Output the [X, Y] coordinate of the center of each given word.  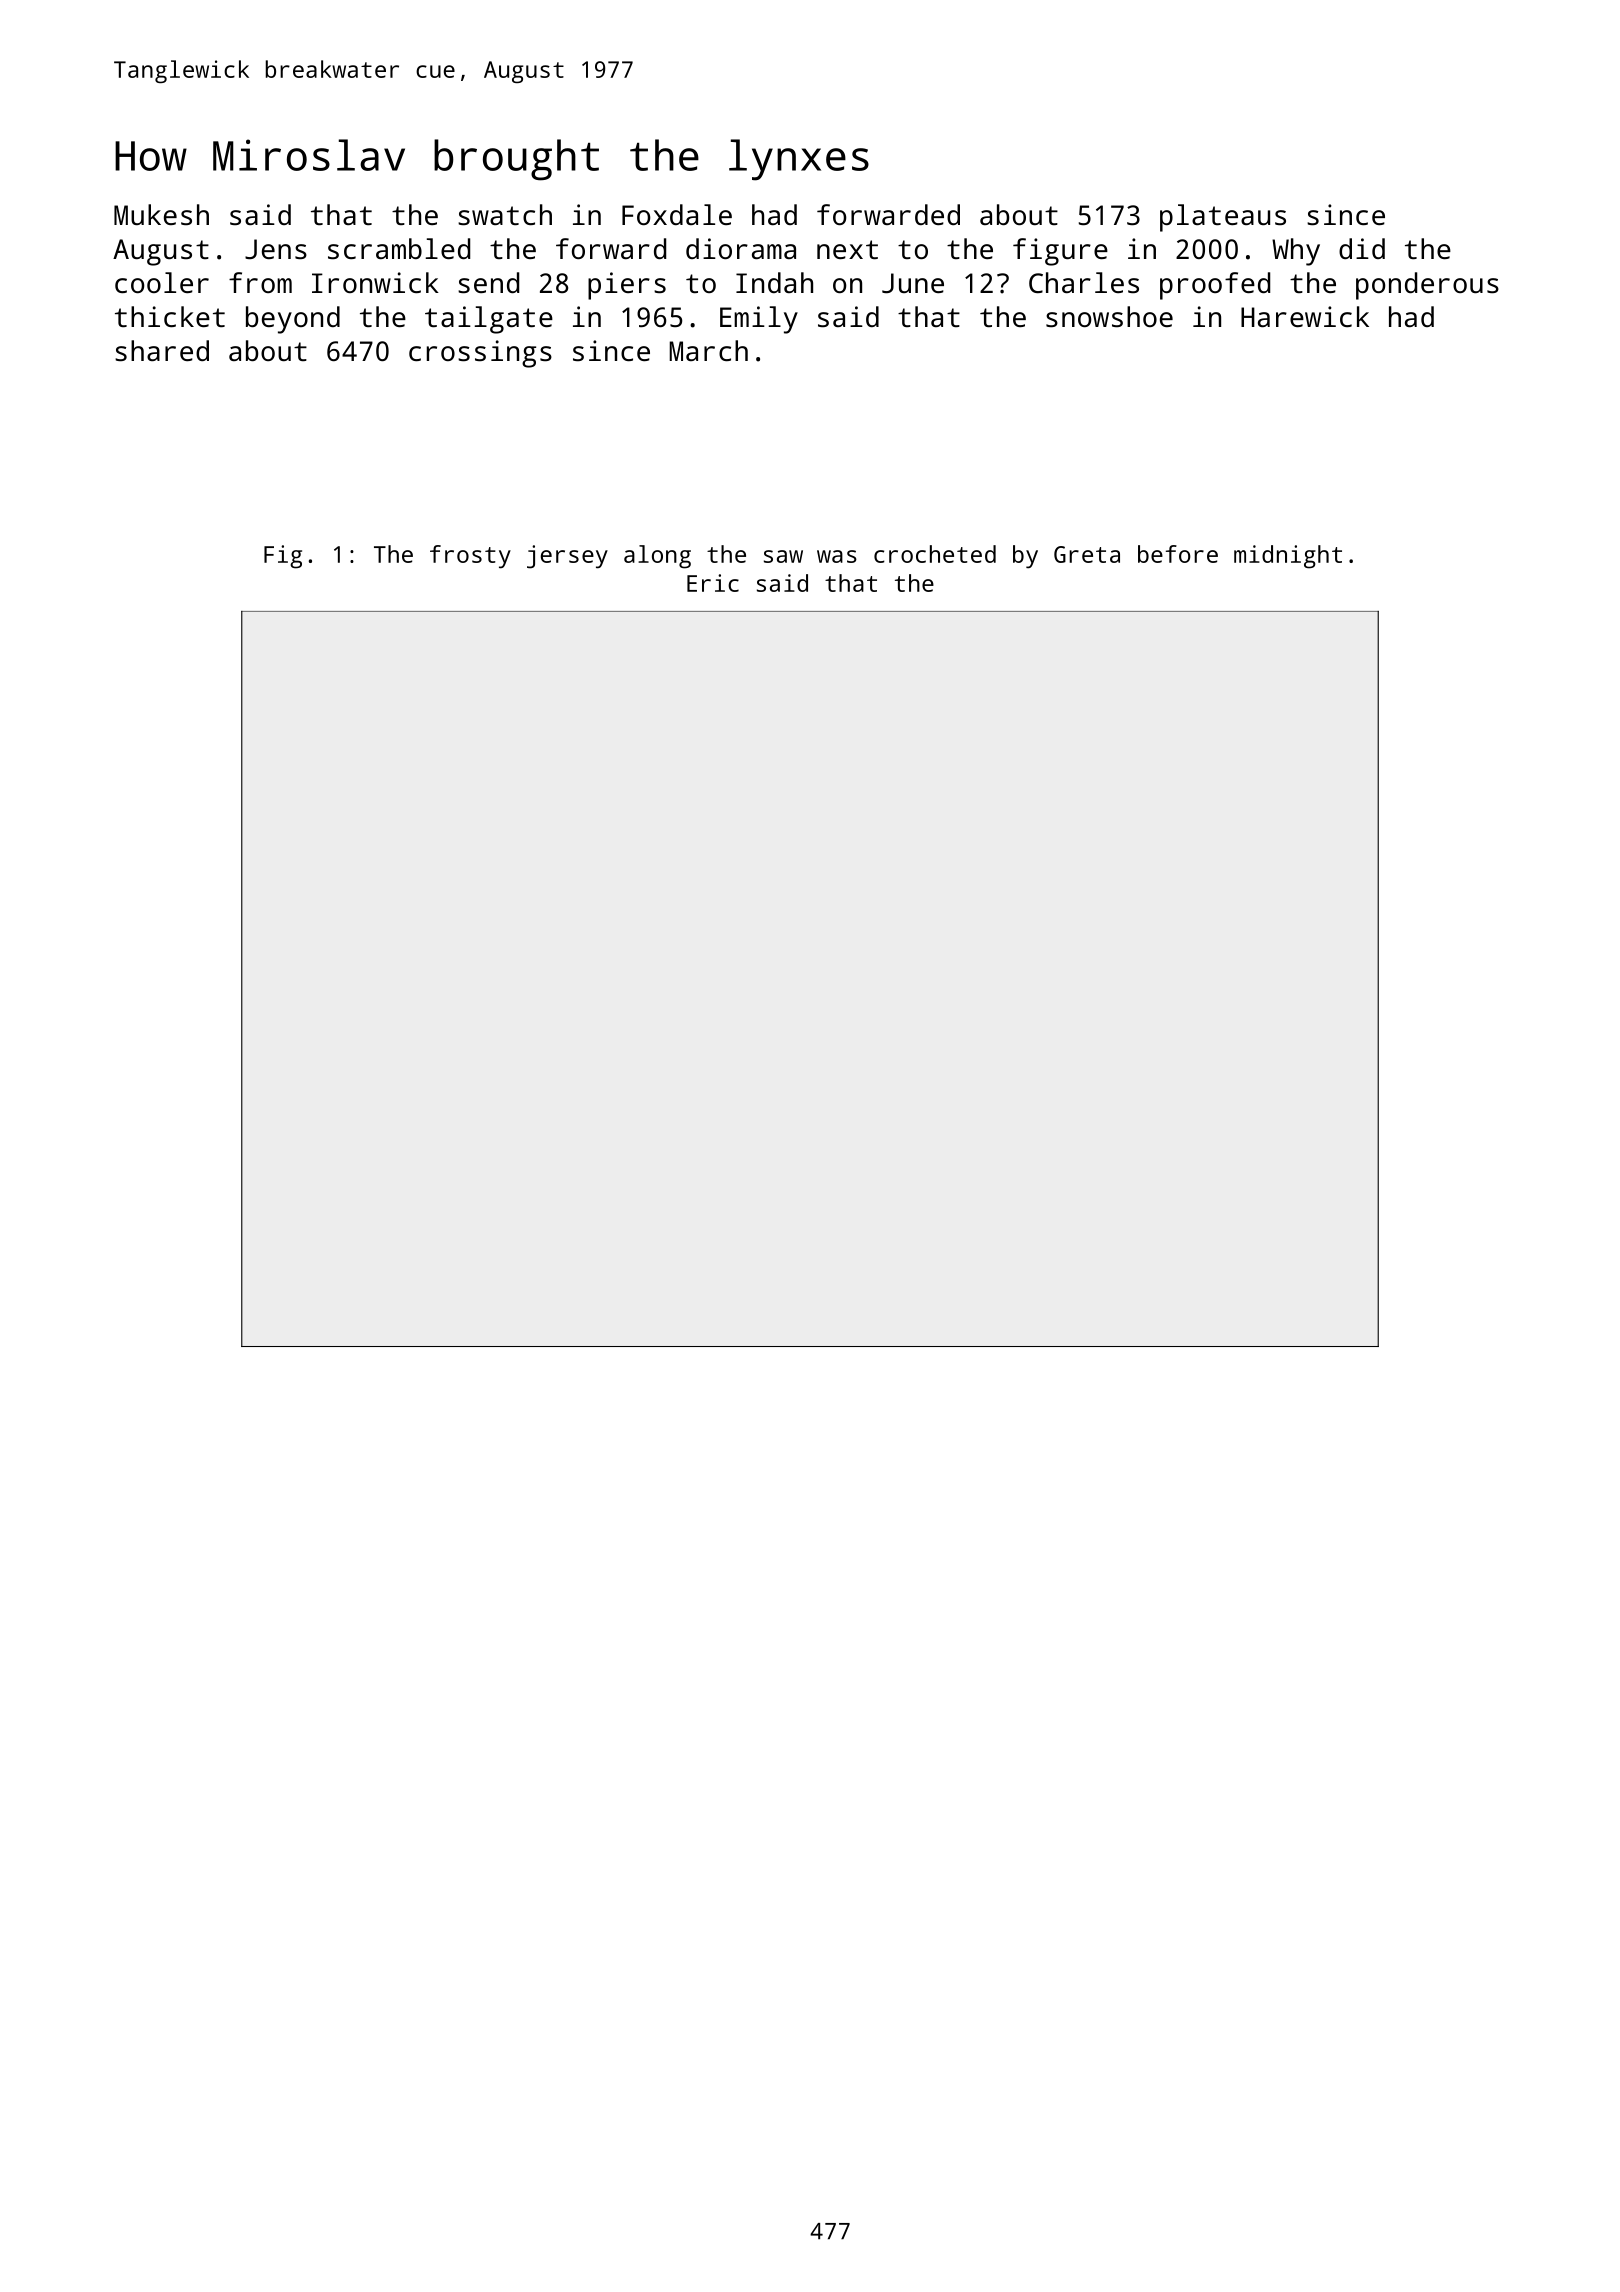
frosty [470, 557]
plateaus [1223, 218]
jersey [567, 557]
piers [627, 286]
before [1178, 554]
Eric [713, 583]
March [708, 350]
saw [783, 556]
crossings [480, 354]
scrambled [399, 249]
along [657, 557]
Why [1296, 252]
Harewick [1305, 316]
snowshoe [1109, 317]
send [488, 283]
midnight [1288, 557]
